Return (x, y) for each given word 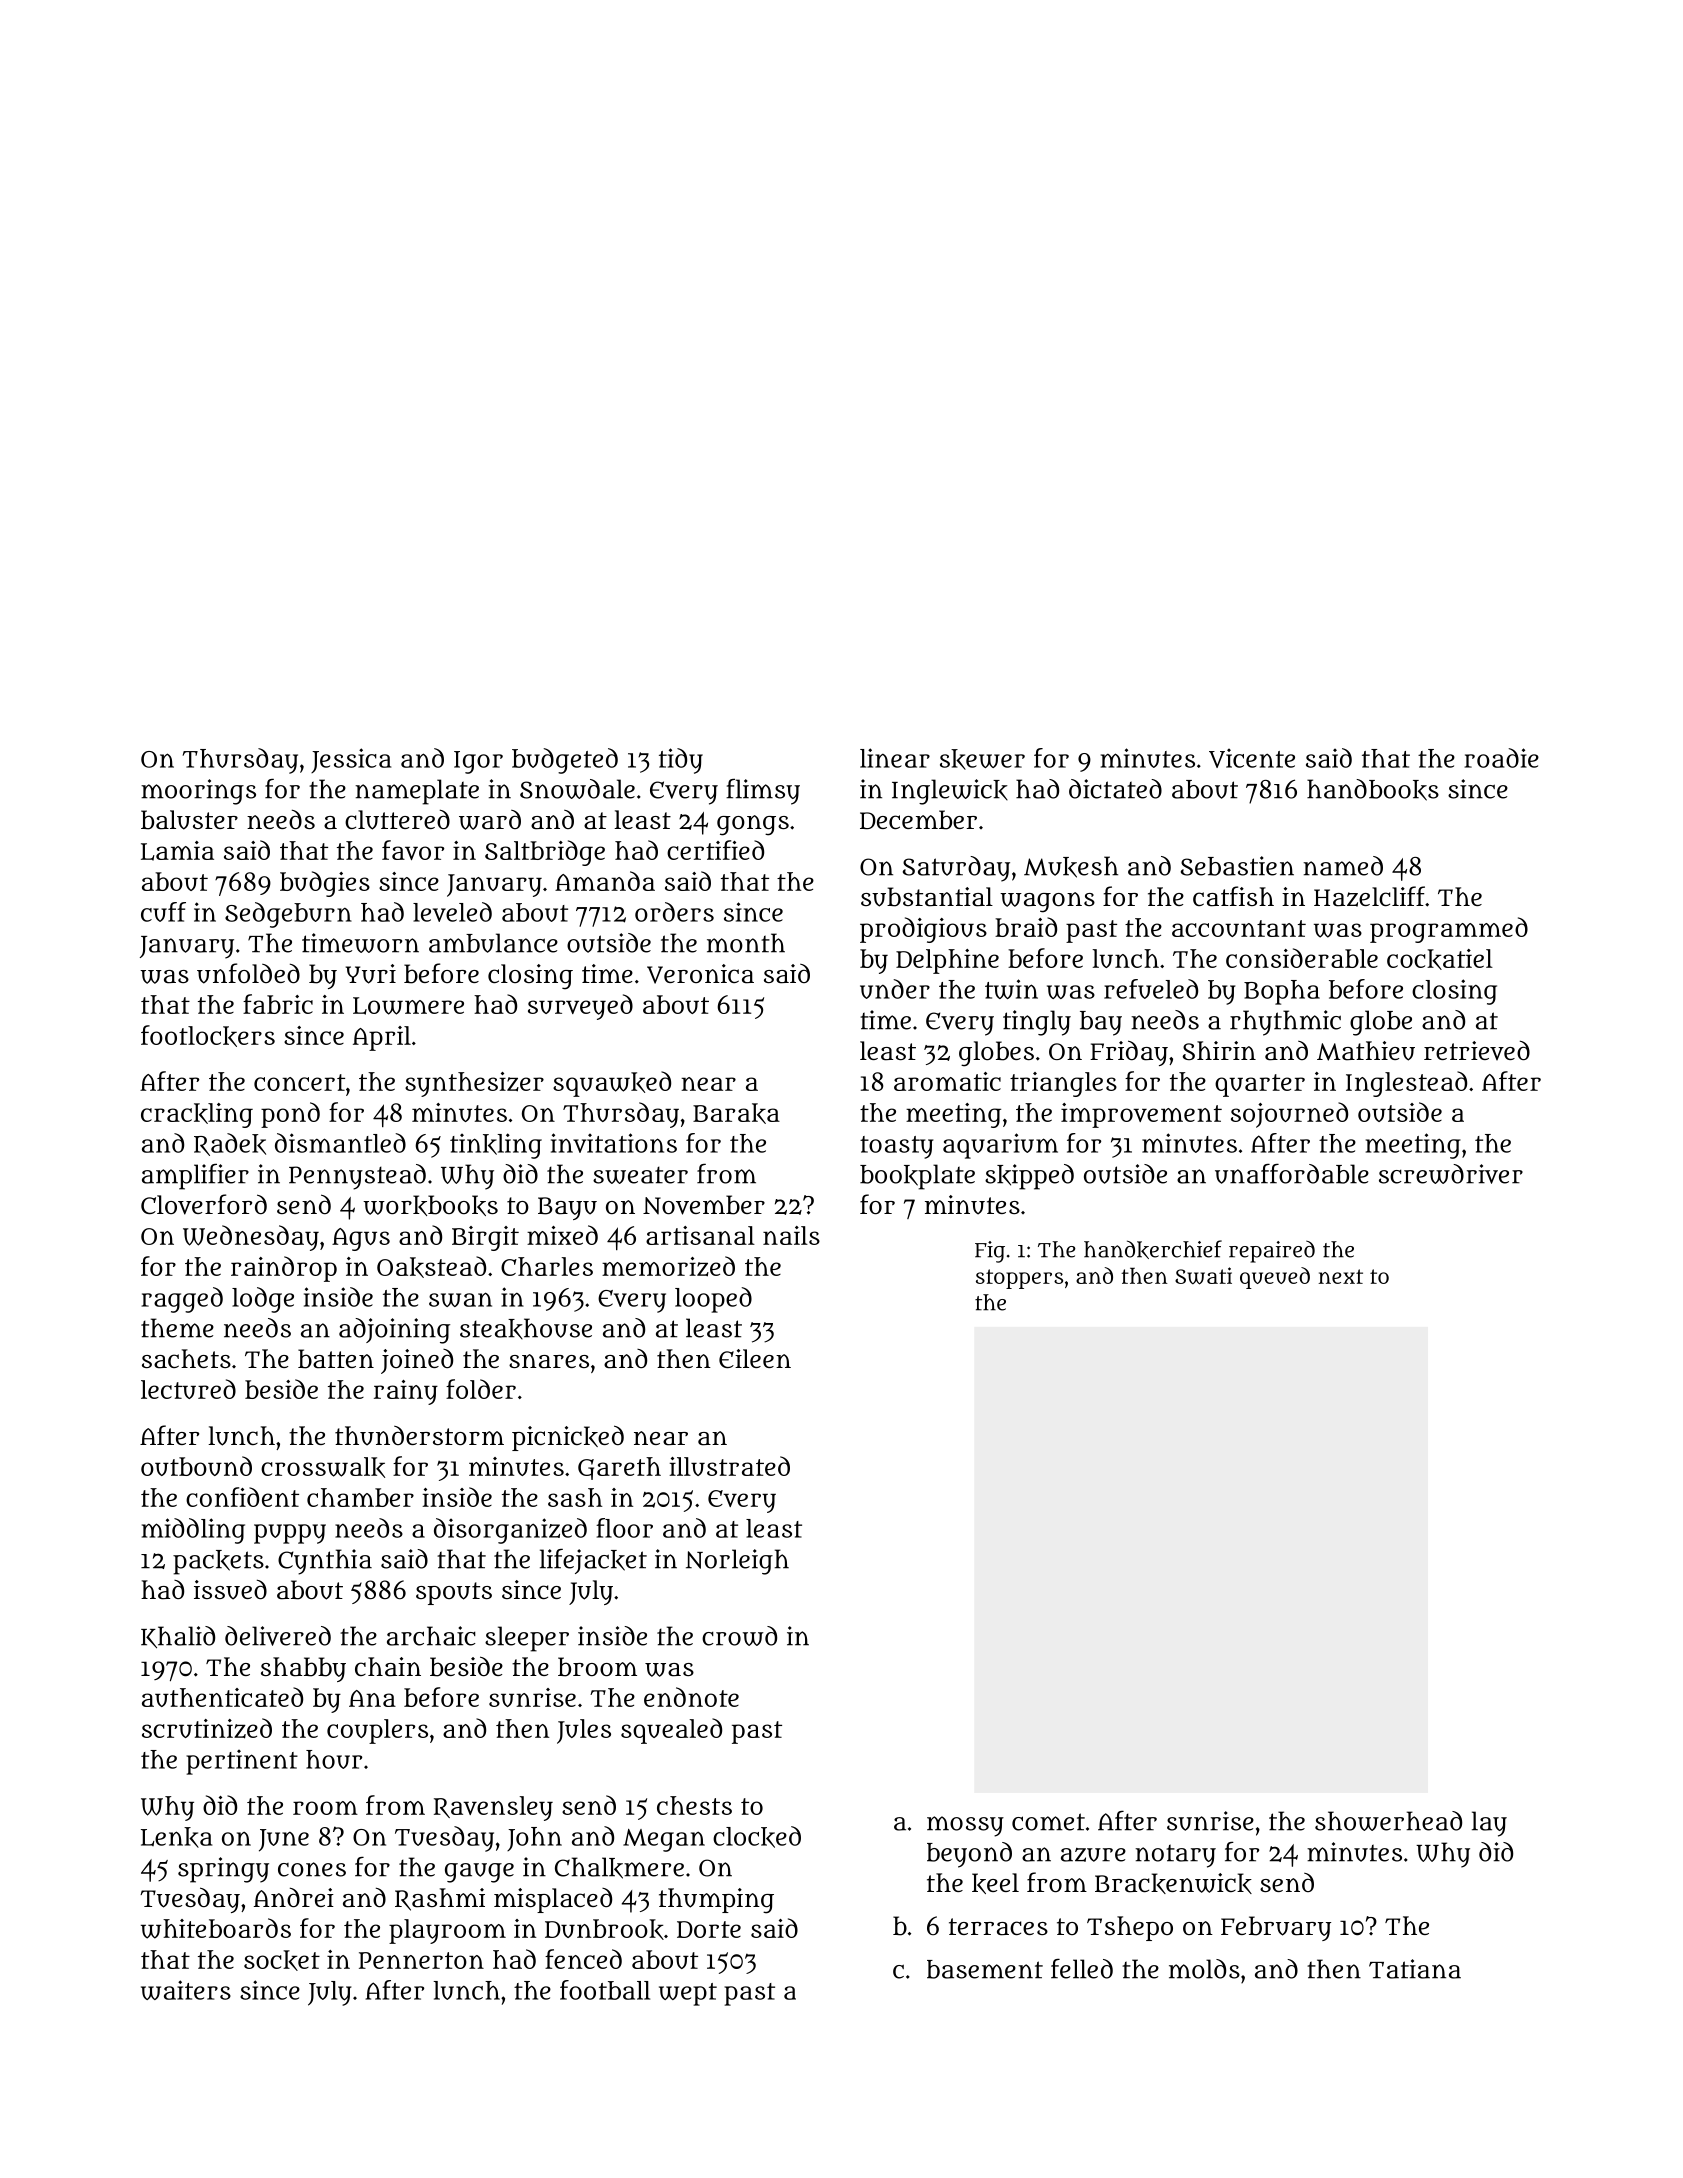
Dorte (709, 1929)
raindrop (284, 1269)
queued (1275, 1278)
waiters (186, 1990)
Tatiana (1415, 1969)
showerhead (1388, 1821)
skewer (982, 759)
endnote (691, 1697)
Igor (478, 762)
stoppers (1019, 1279)
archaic (431, 1636)
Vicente (1252, 758)
